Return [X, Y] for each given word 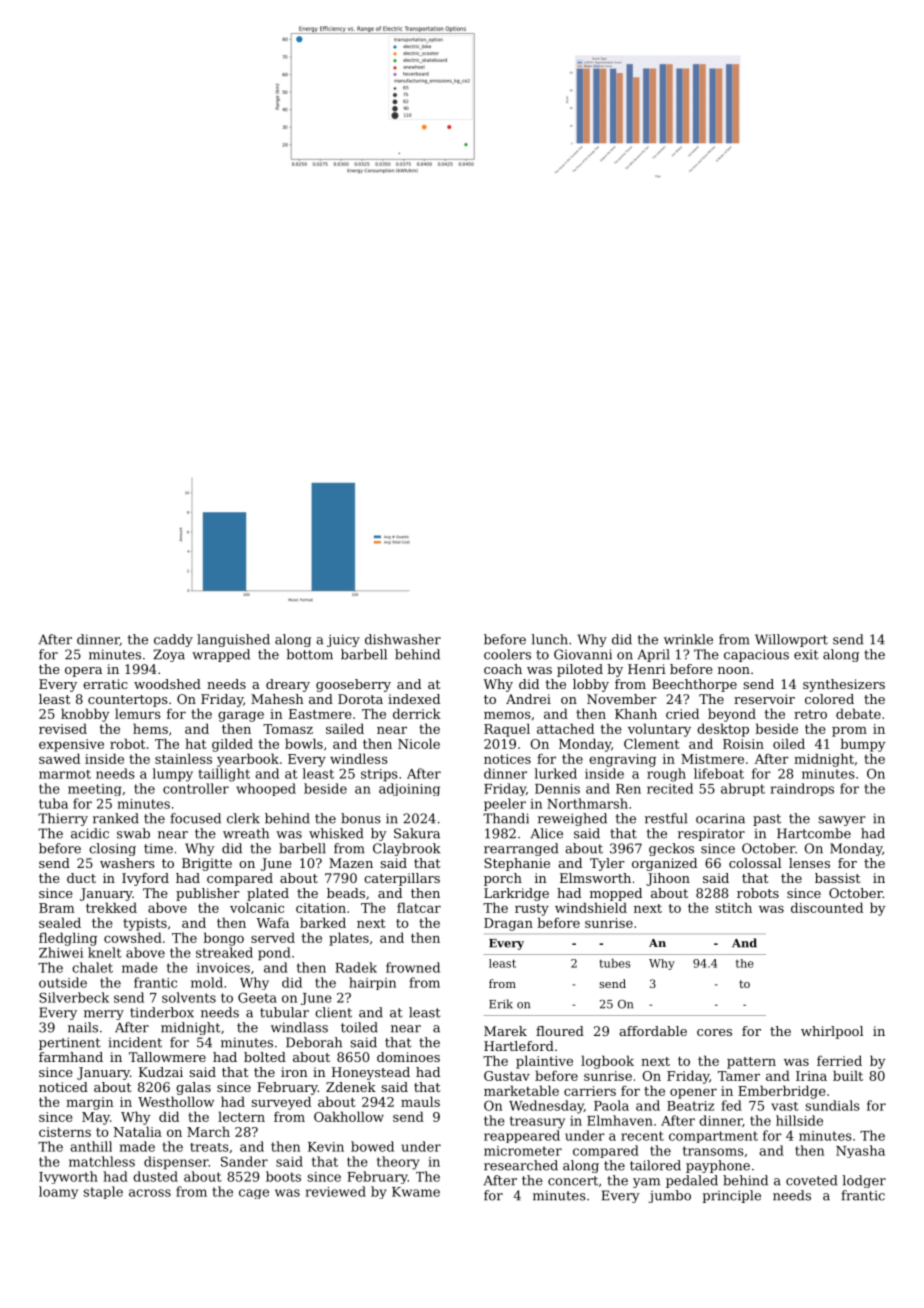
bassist [837, 878]
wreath [246, 833]
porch [503, 879]
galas [193, 1088]
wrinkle [688, 639]
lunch [549, 639]
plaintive [544, 1062]
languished [233, 640]
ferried [839, 1060]
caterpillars [402, 879]
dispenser [176, 1163]
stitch [733, 907]
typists [145, 924]
